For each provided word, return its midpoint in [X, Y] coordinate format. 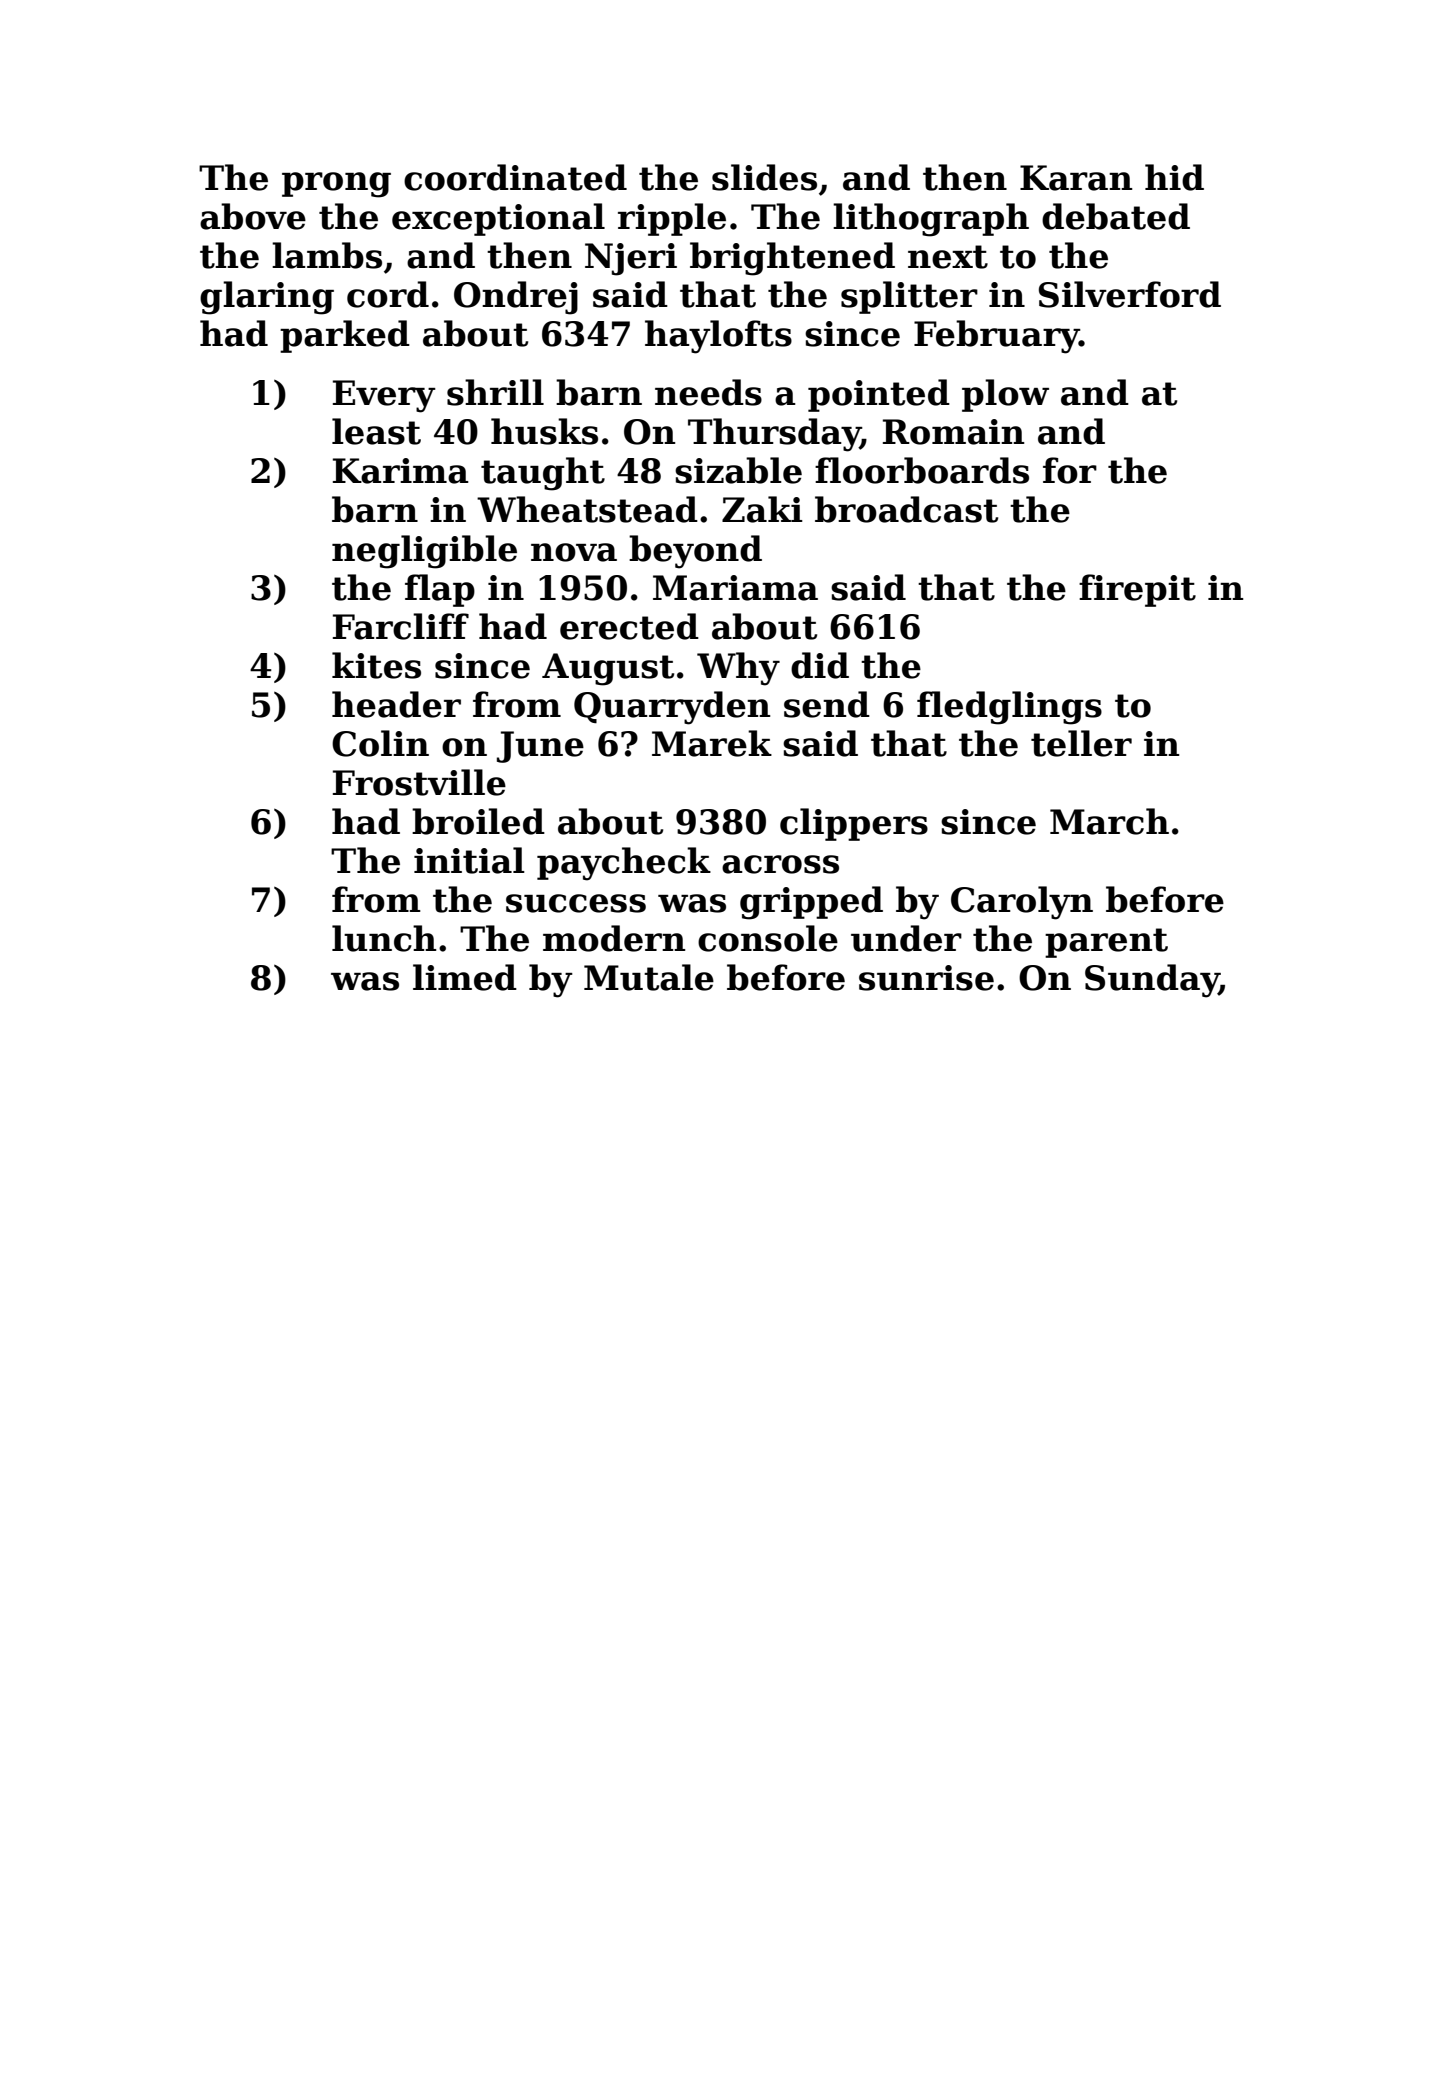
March [1109, 821]
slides [764, 177]
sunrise [926, 978]
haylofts [718, 337]
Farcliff [401, 626]
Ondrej [516, 298]
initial [469, 860]
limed [465, 977]
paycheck [624, 864]
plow [1005, 395]
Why [738, 669]
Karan [1076, 178]
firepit [1137, 590]
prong [336, 185]
